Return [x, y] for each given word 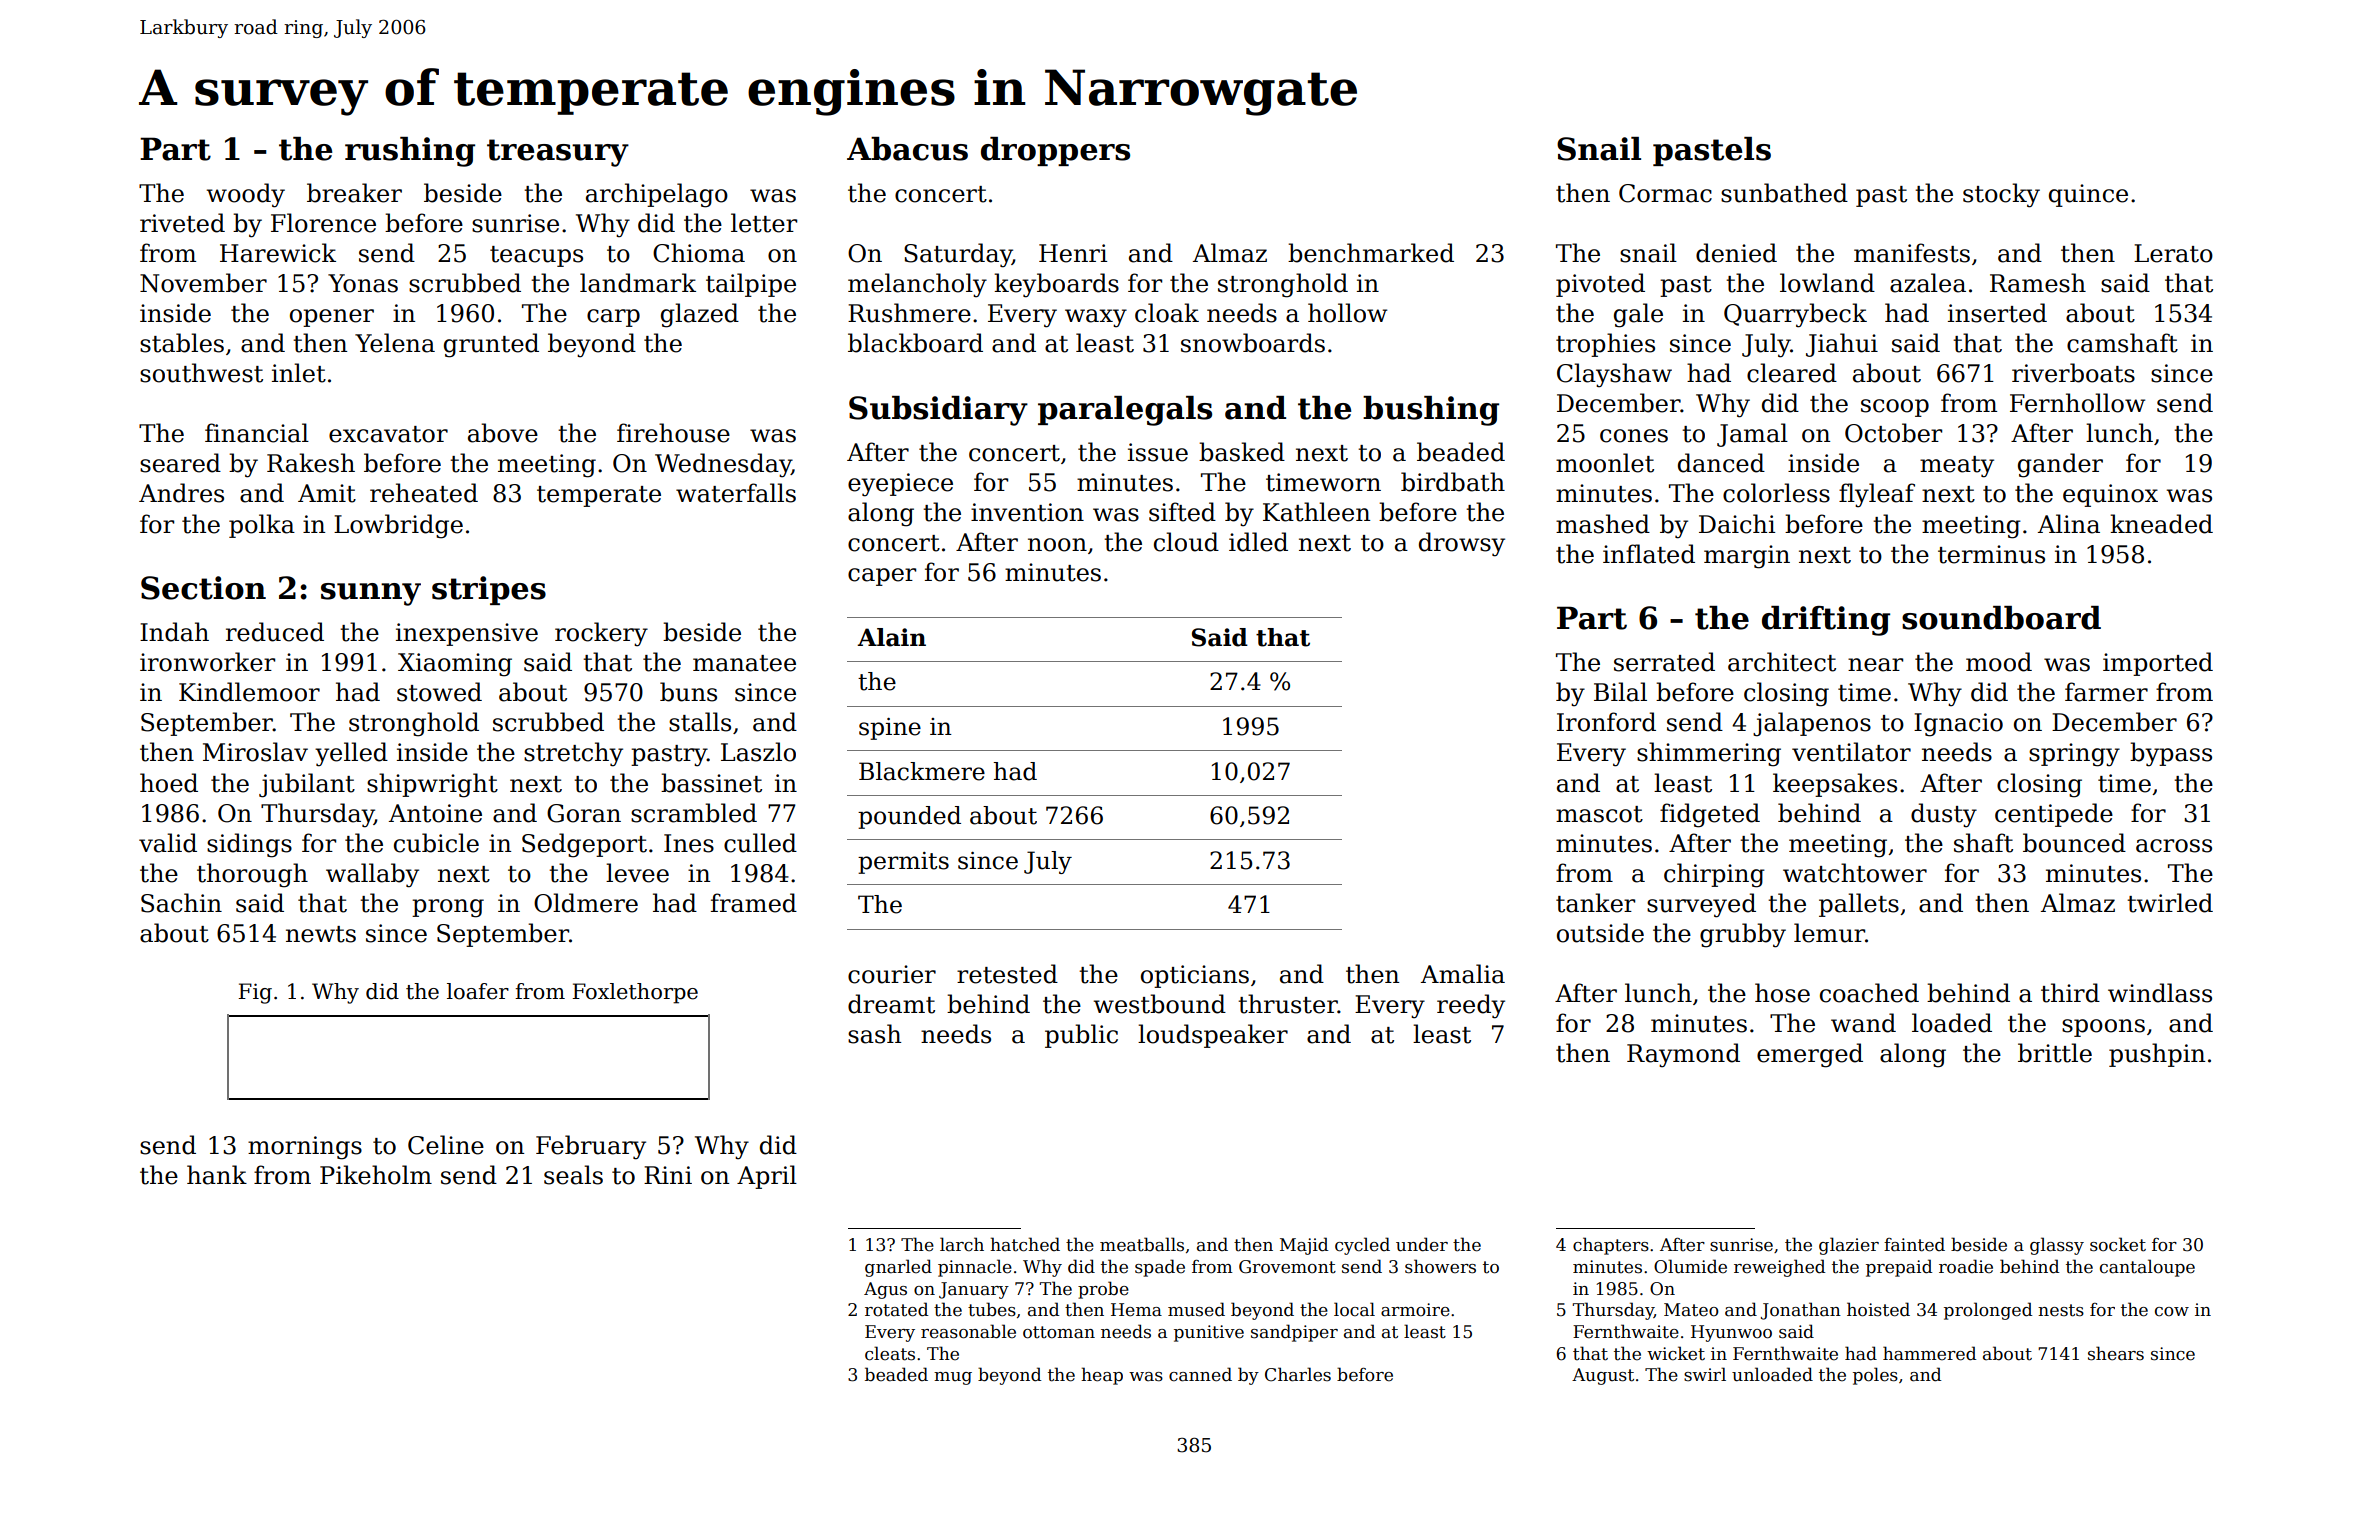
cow [2172, 1312]
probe [1103, 1290]
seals [573, 1175]
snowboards [1253, 343]
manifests [1912, 253]
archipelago [657, 195]
